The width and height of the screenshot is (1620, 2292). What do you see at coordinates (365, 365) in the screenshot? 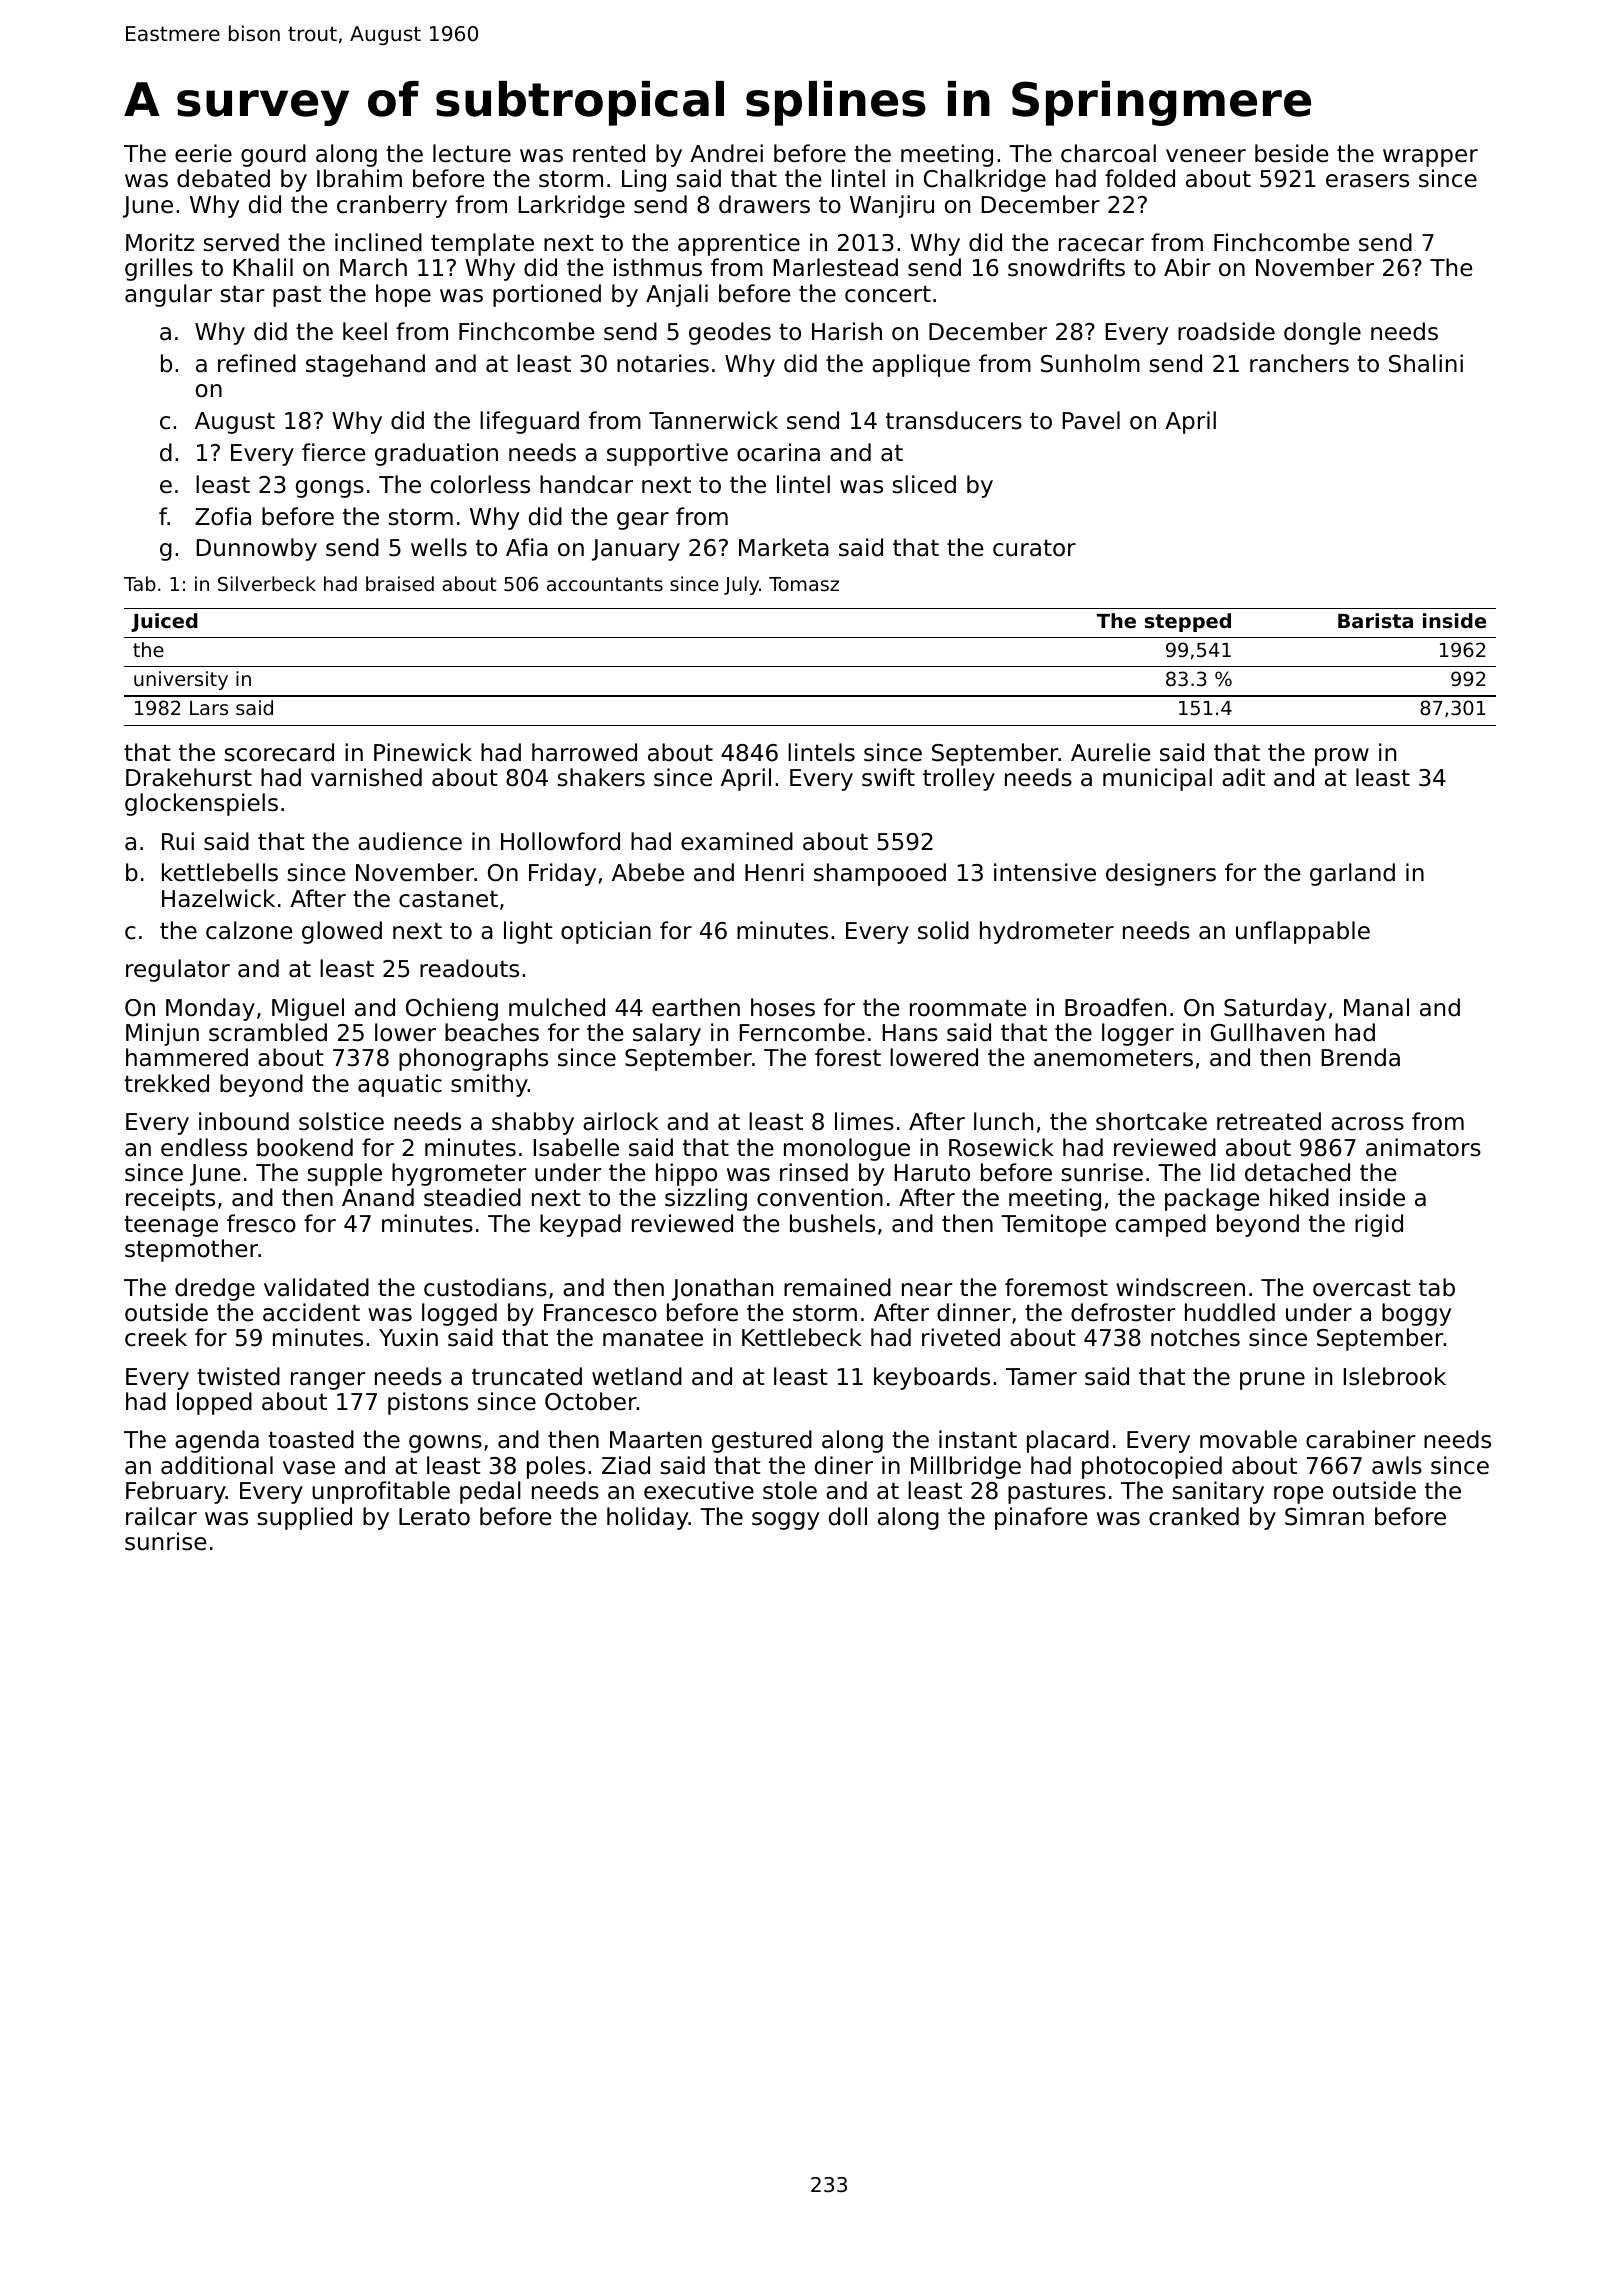
I see `stagehand` at bounding box center [365, 365].
